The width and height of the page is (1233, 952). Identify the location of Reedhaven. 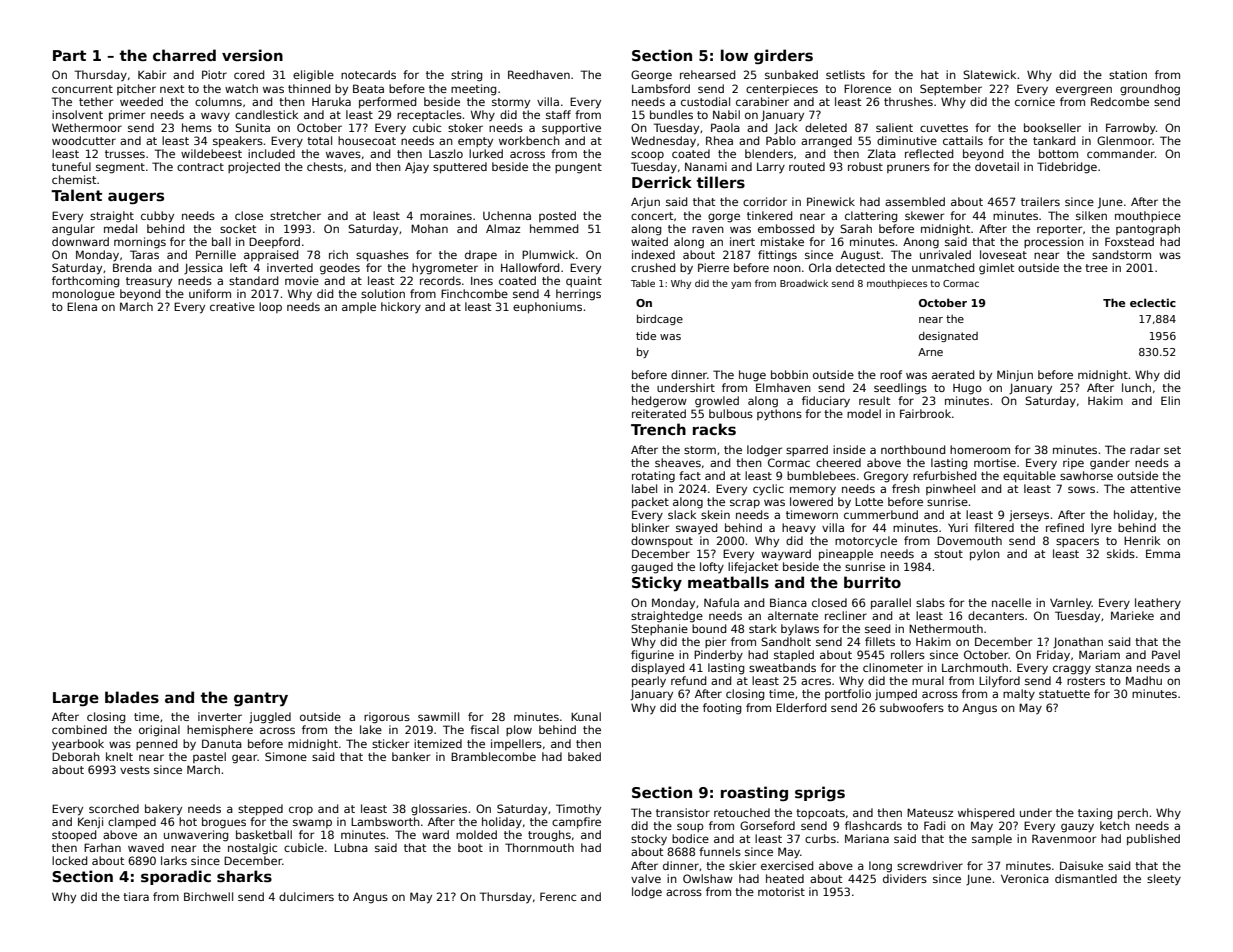
(539, 74).
